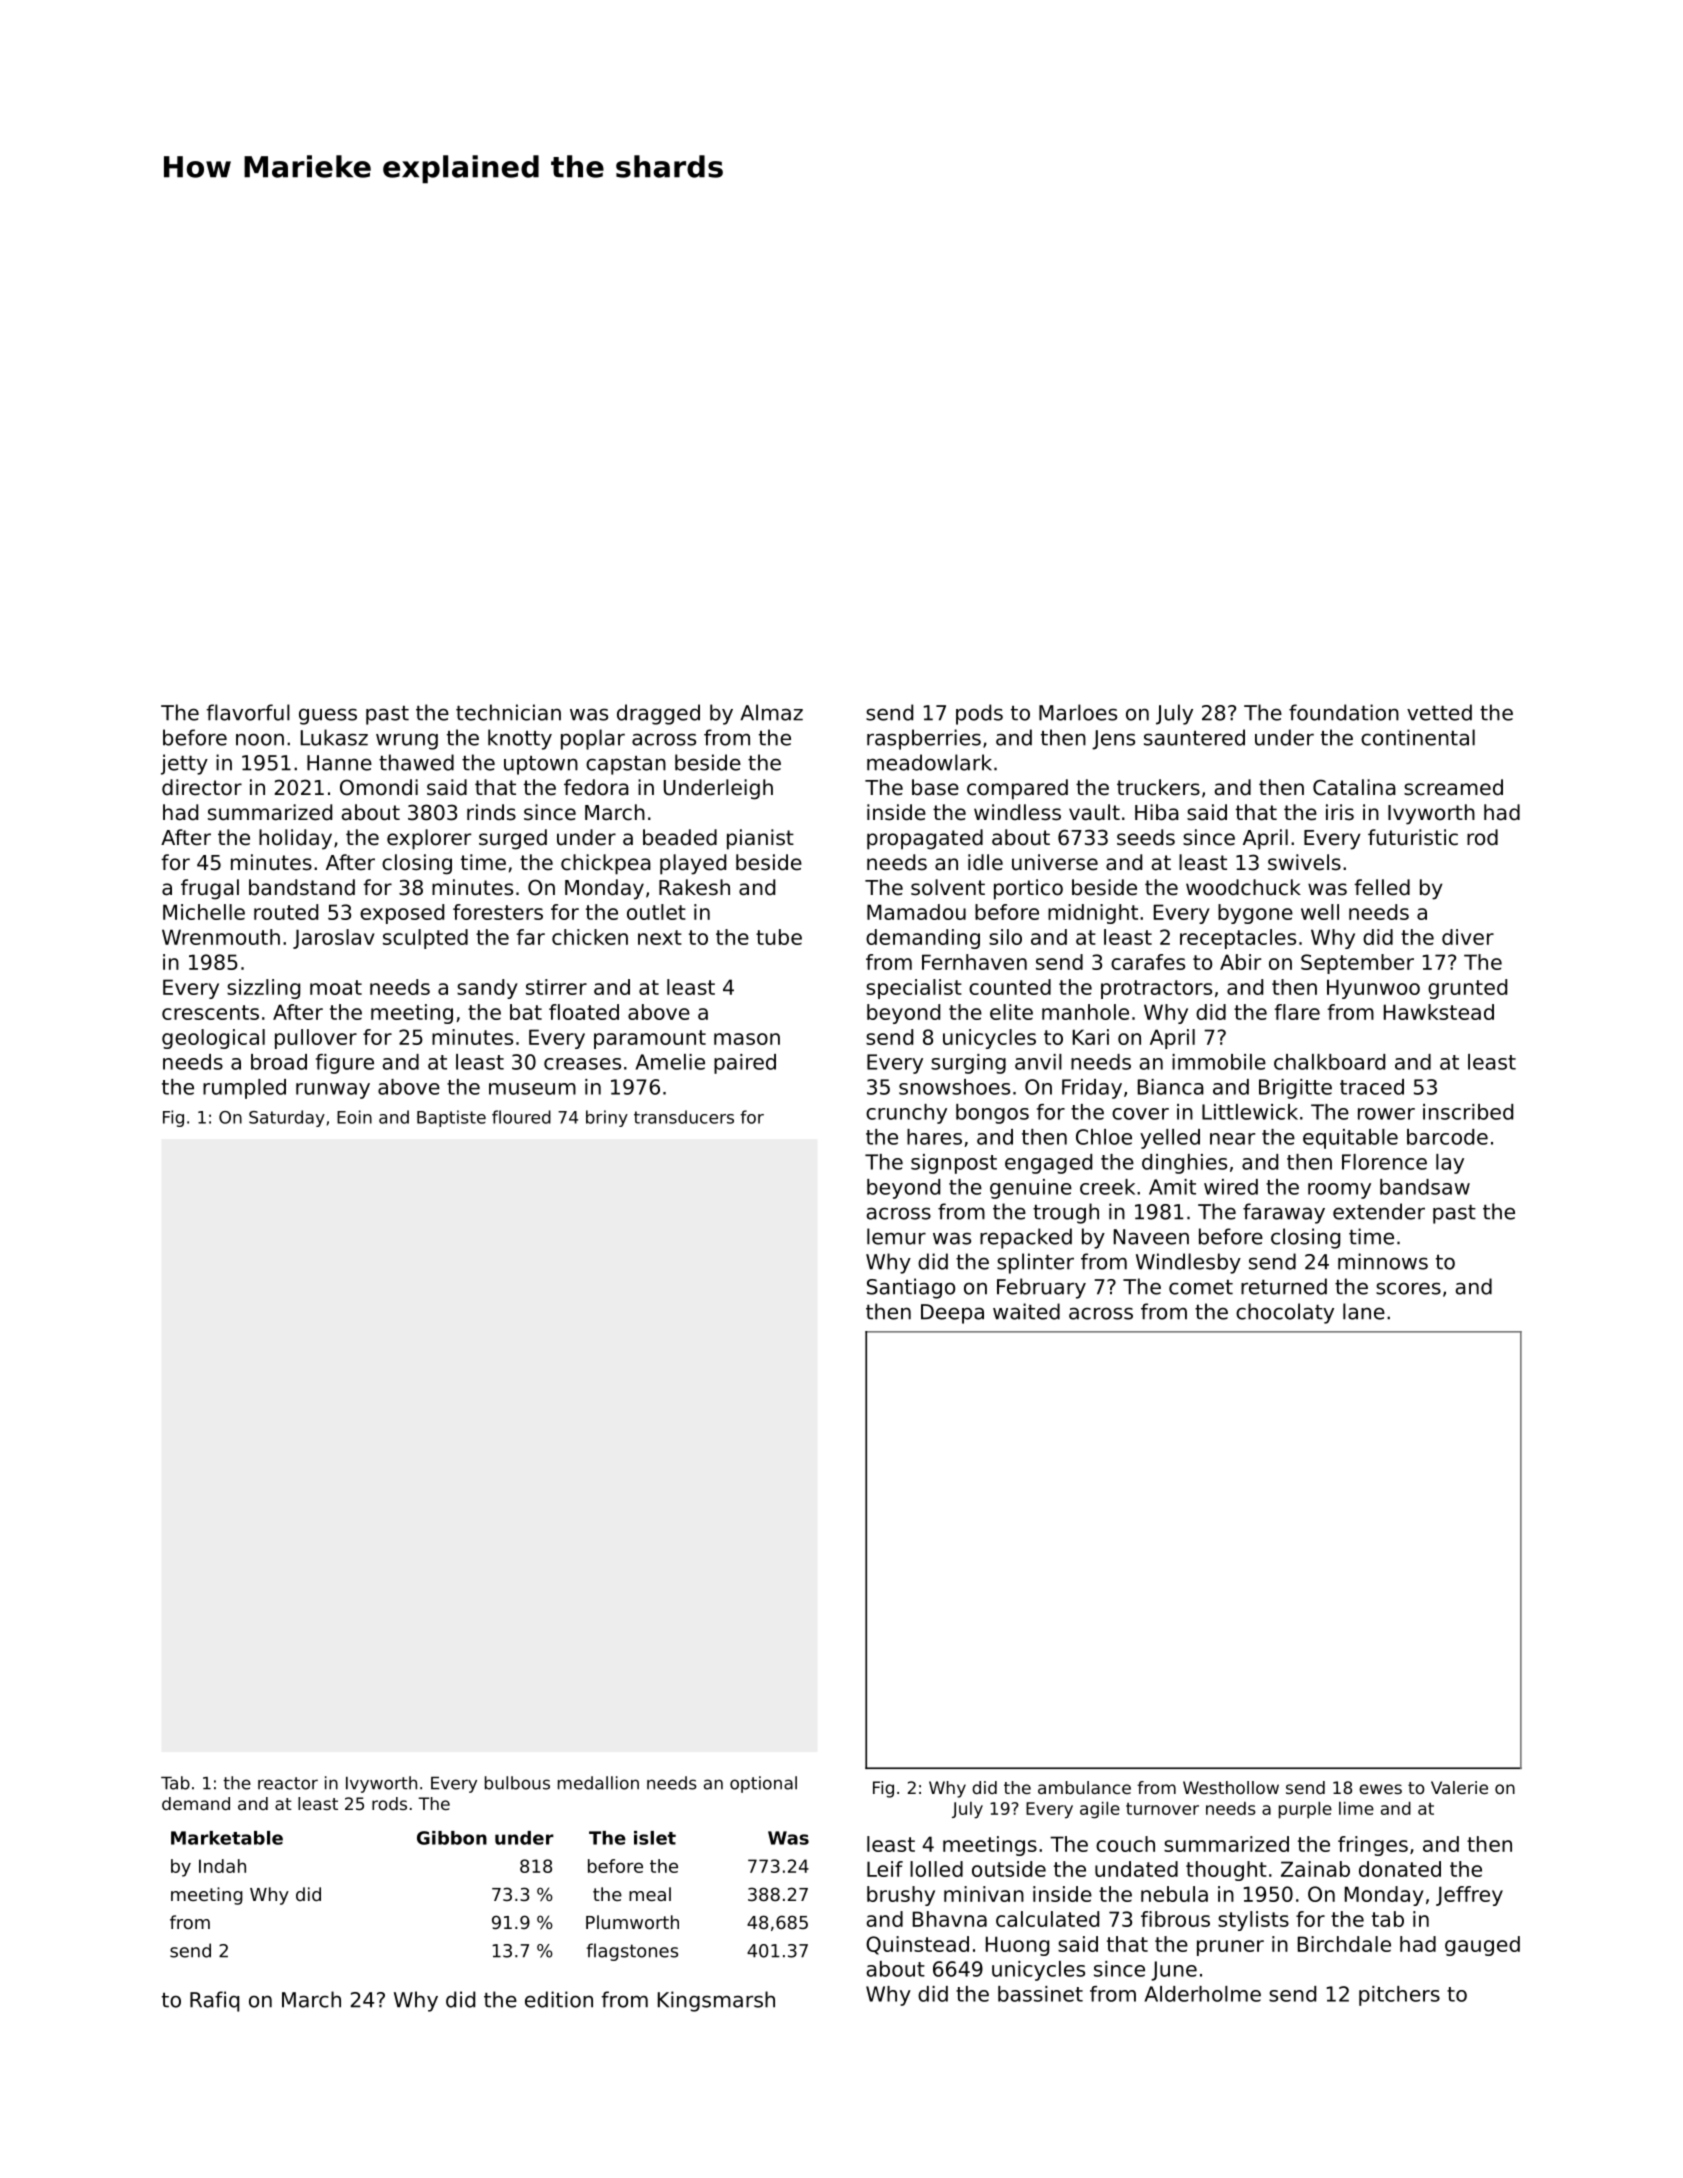  What do you see at coordinates (1028, 889) in the document?
I see `portico` at bounding box center [1028, 889].
